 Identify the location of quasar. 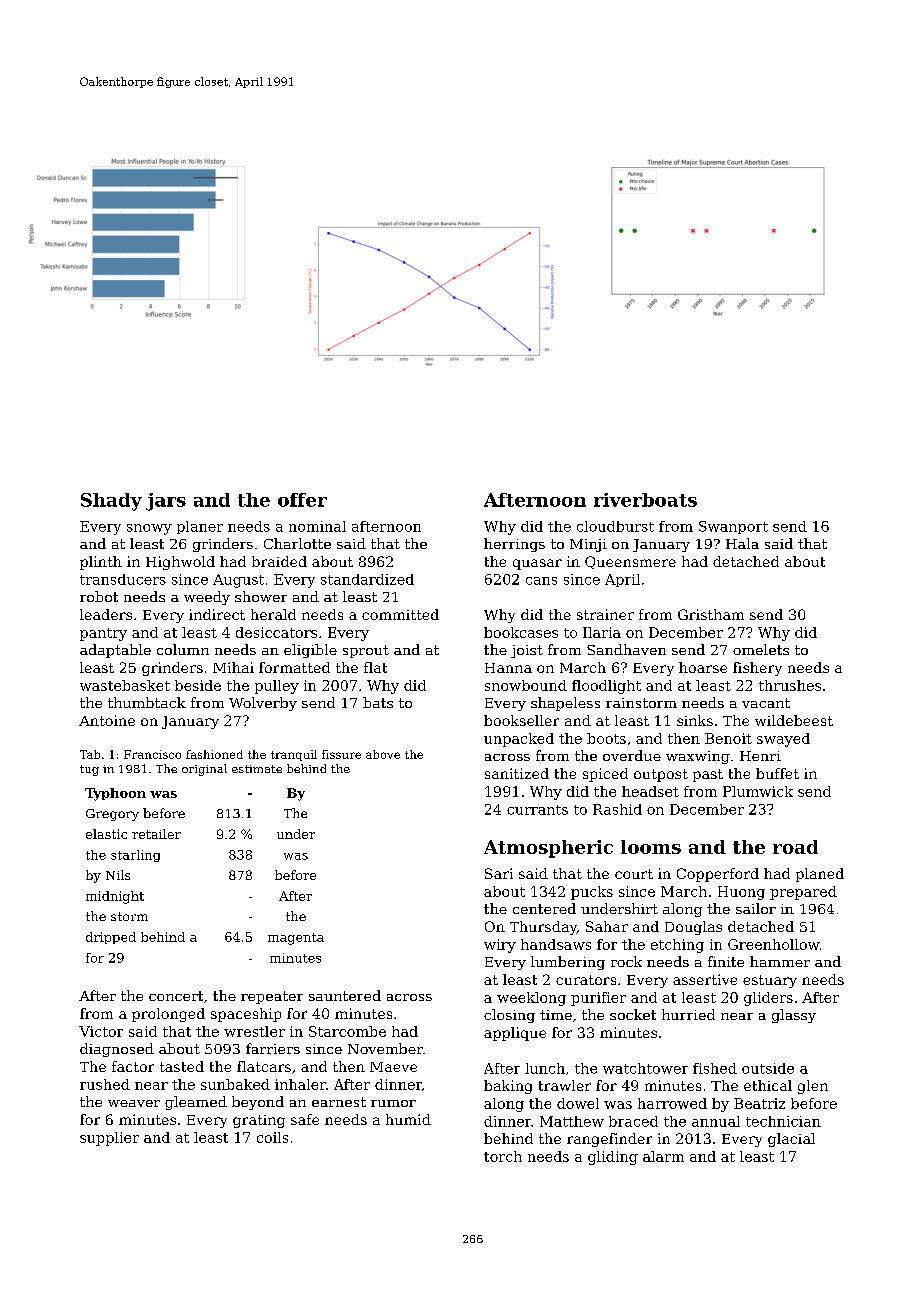
(537, 564).
